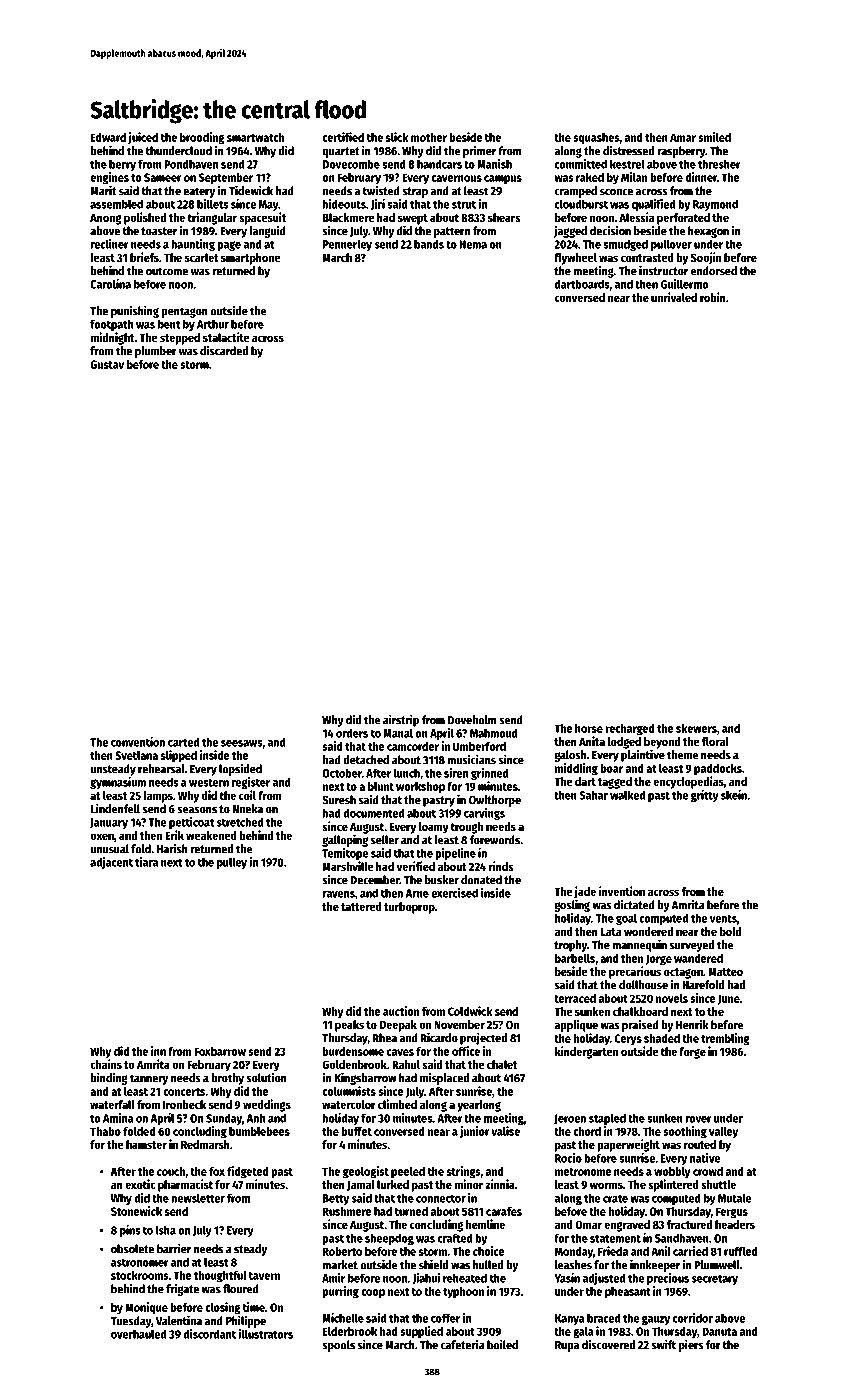 The height and width of the page is (1400, 849). What do you see at coordinates (473, 244) in the page?
I see `Hema` at bounding box center [473, 244].
